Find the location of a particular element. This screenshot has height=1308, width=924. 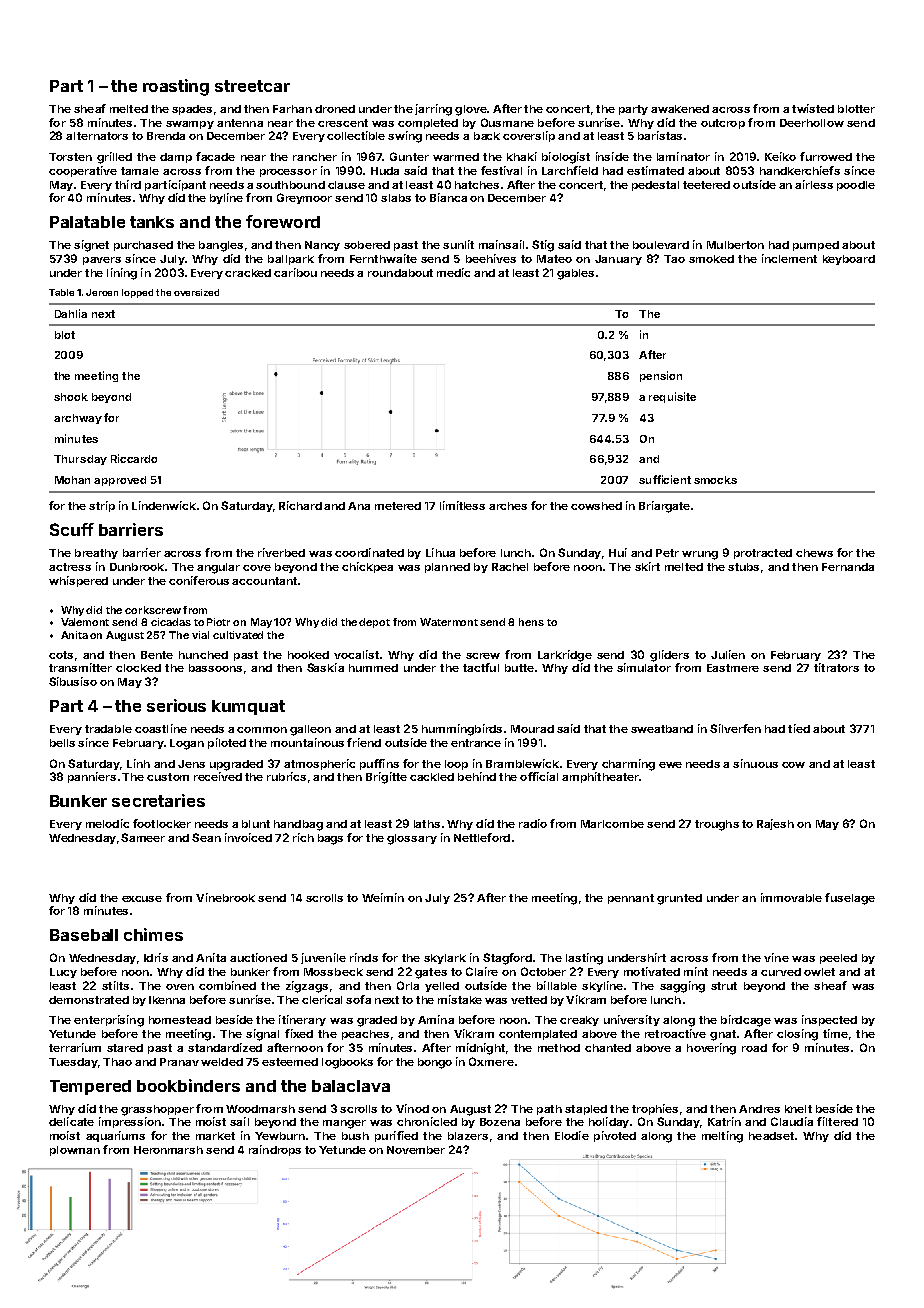

clocked is located at coordinates (138, 668).
